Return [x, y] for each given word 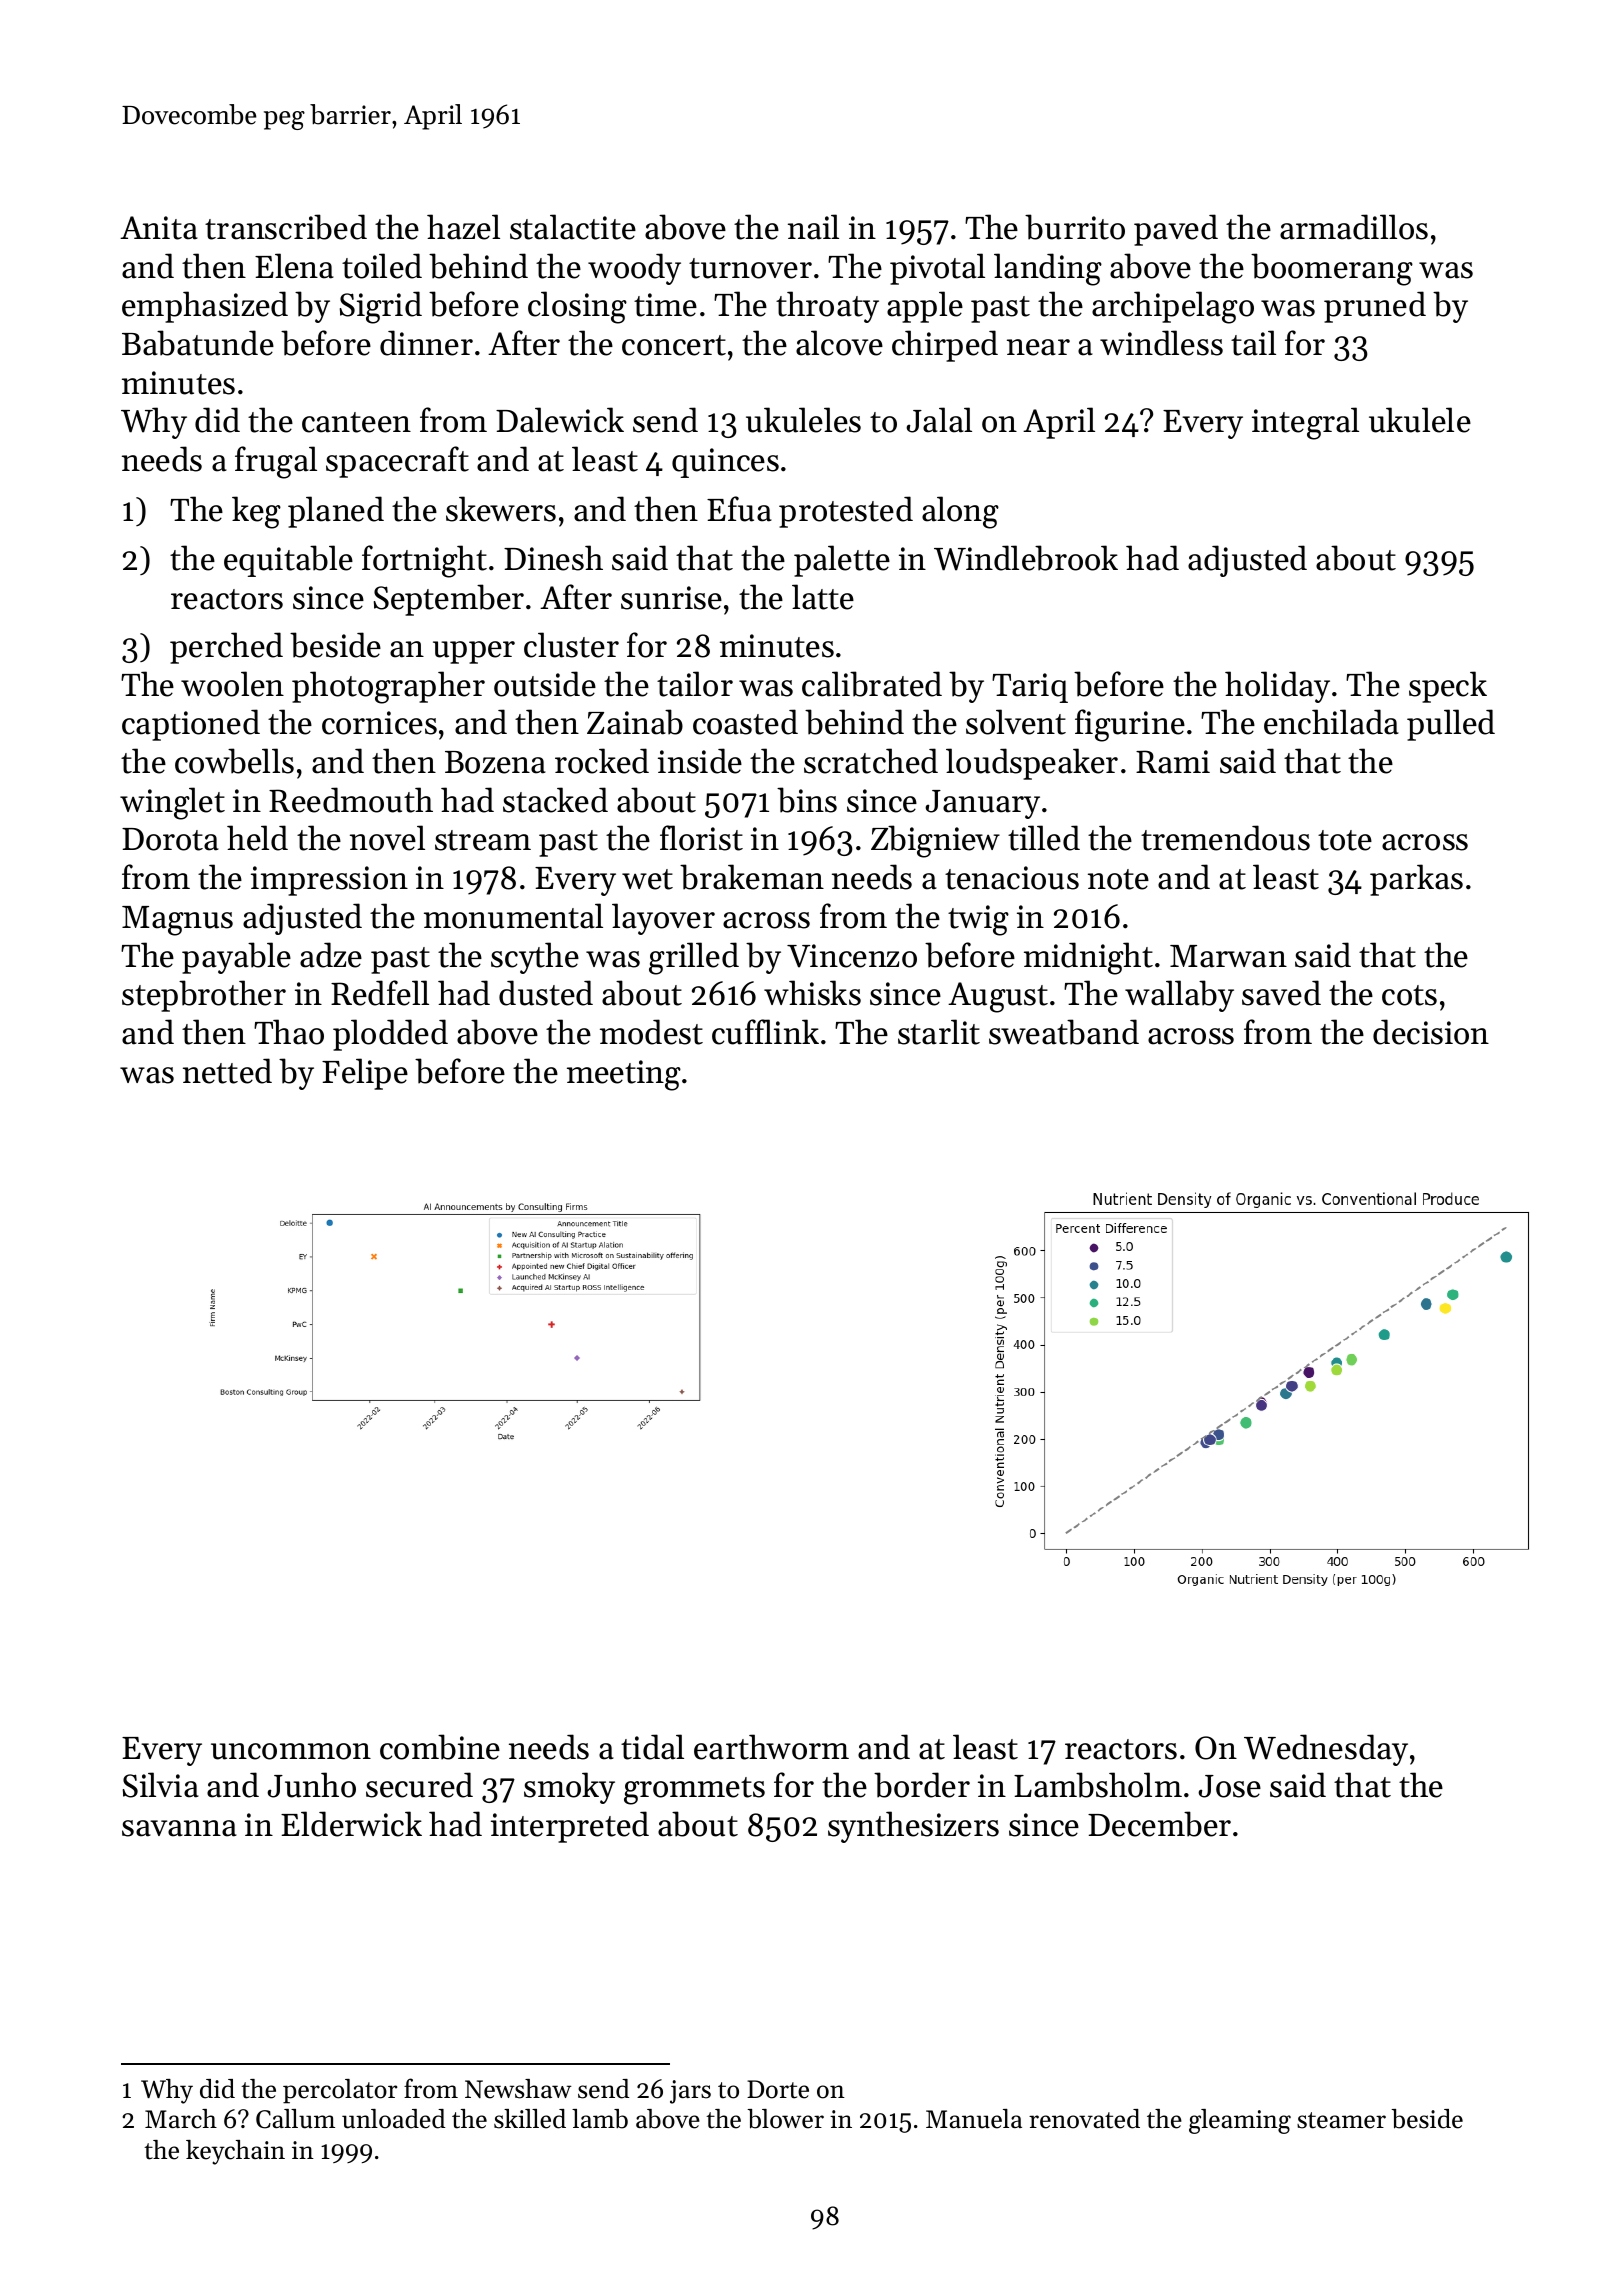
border [922, 1785]
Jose [1229, 1786]
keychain [235, 2152]
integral [1305, 423]
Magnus [177, 921]
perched [226, 648]
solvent [1016, 722]
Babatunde [198, 343]
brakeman [752, 877]
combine [440, 1747]
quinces [725, 463]
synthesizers [913, 1827]
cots [1409, 995]
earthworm [771, 1747]
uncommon [291, 1751]
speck [1448, 687]
